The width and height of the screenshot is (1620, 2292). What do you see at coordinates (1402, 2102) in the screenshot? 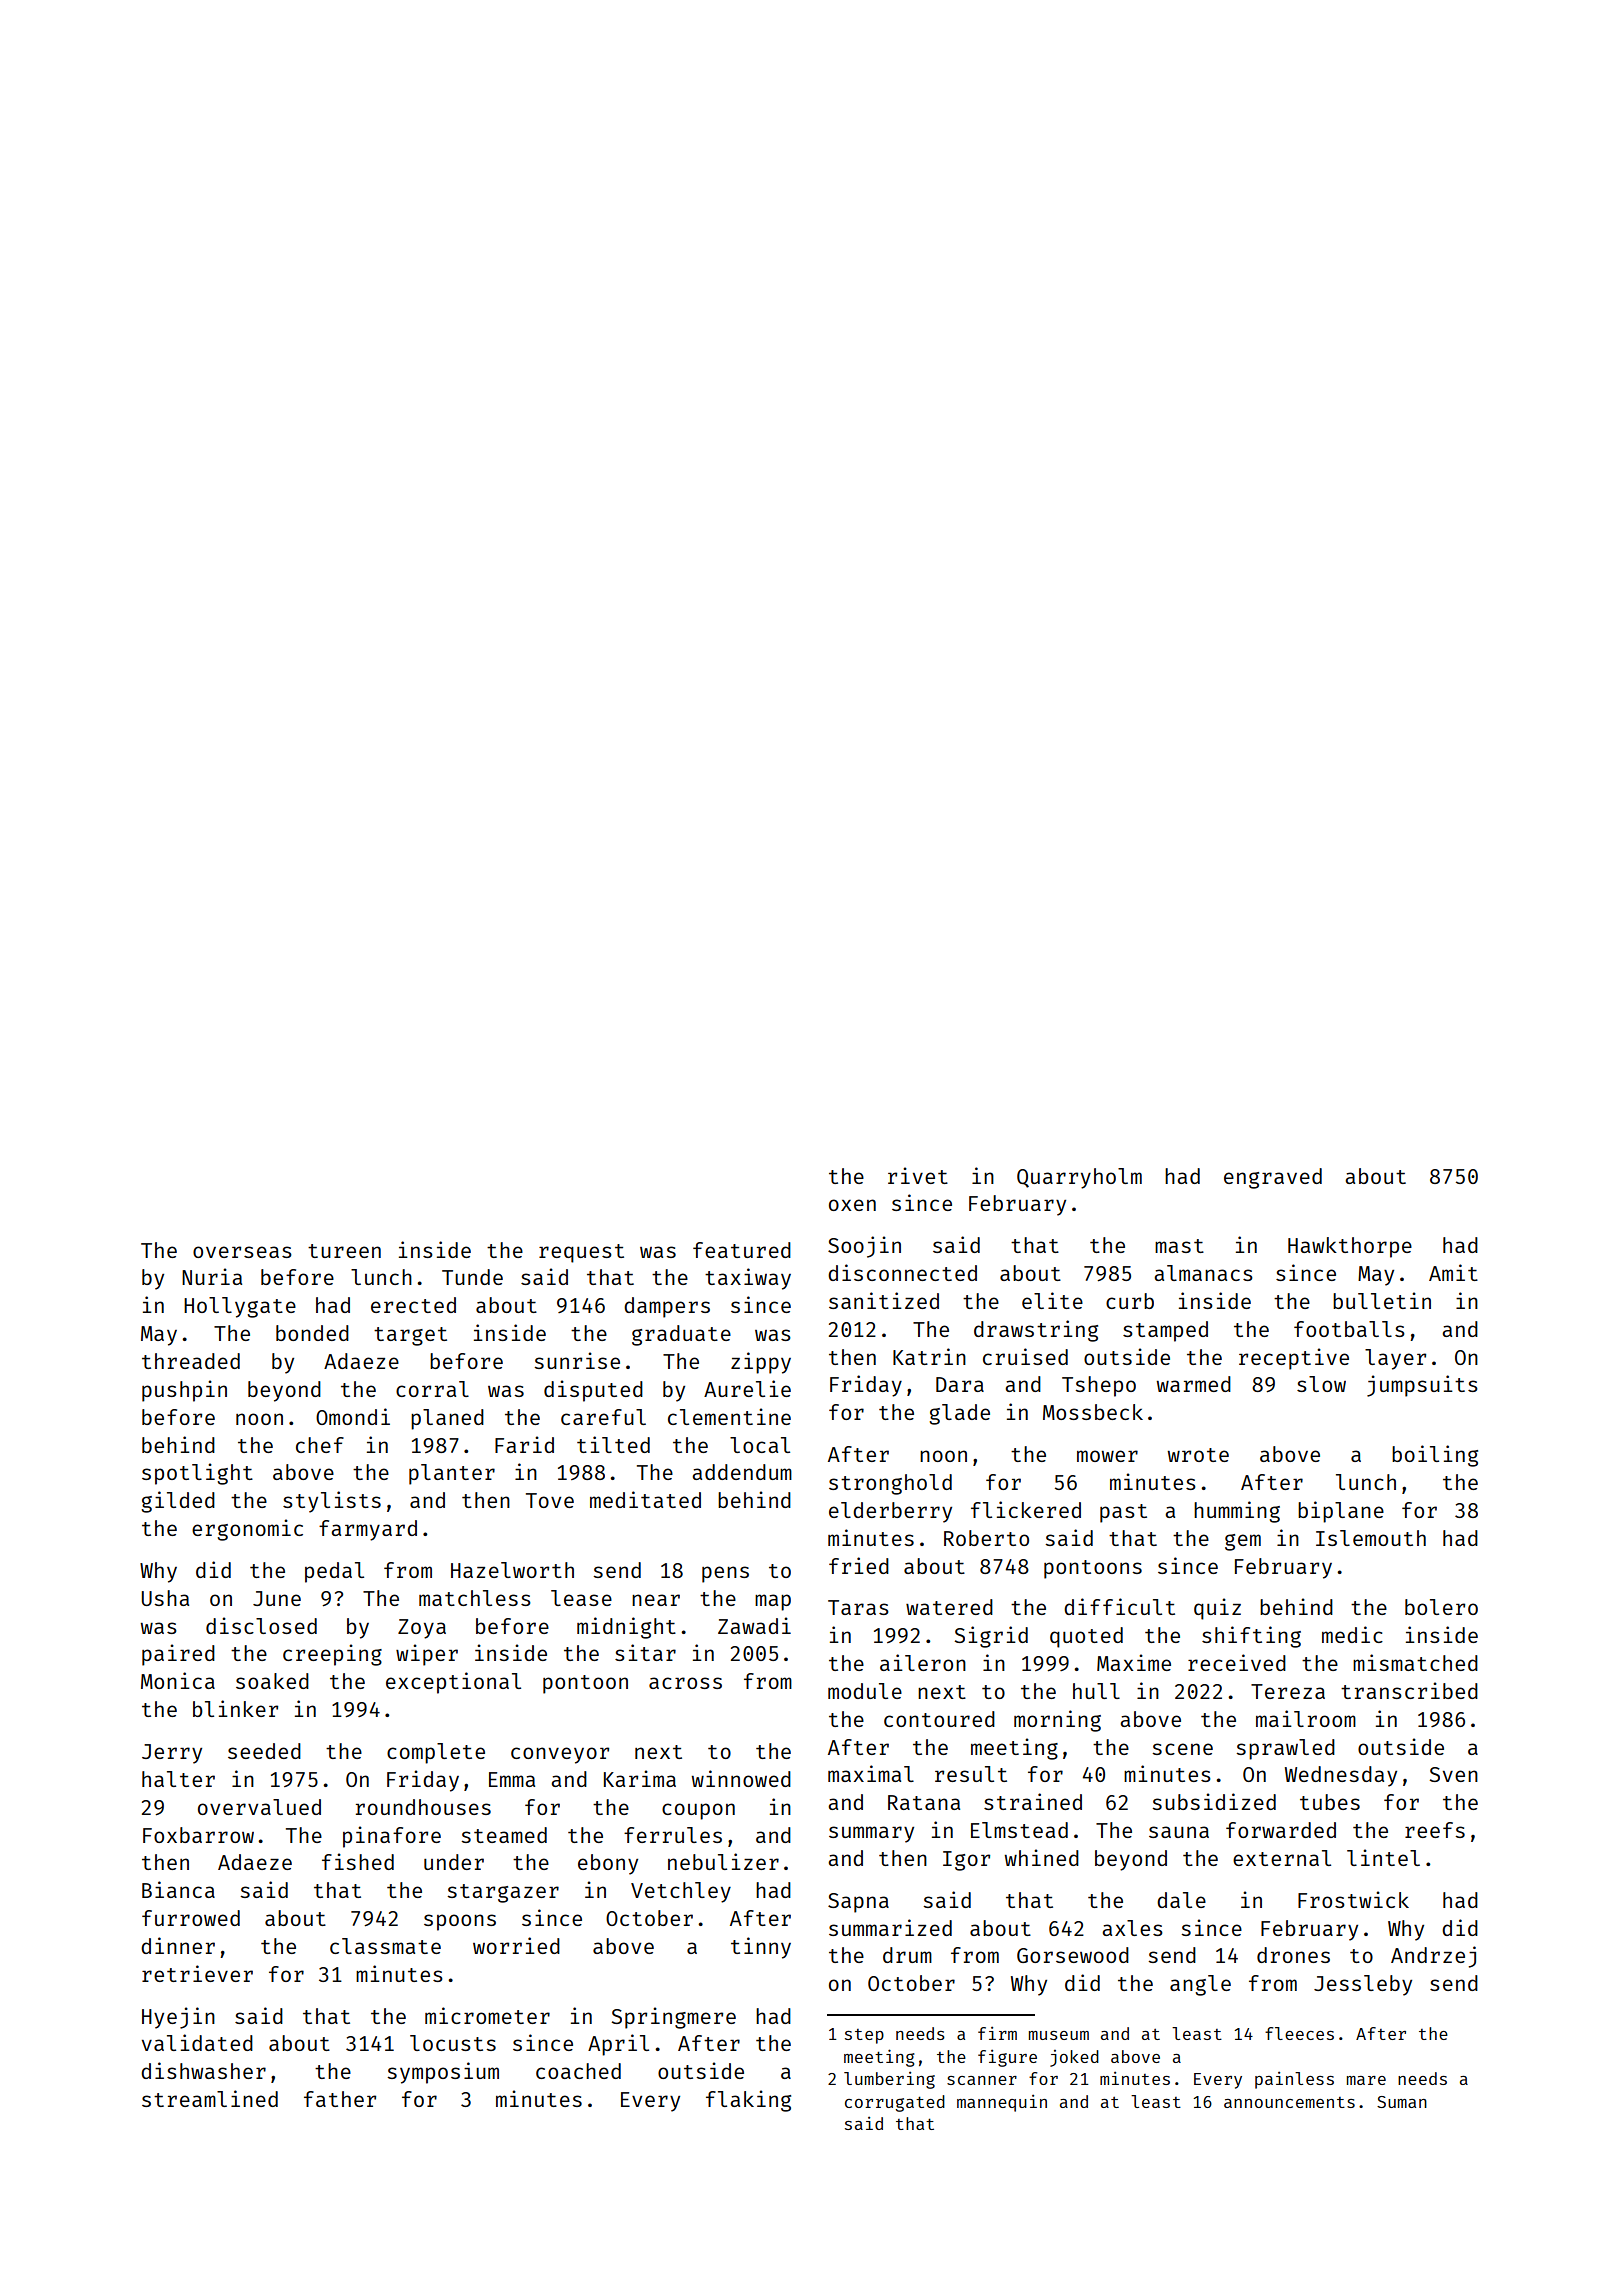
I see `Suman` at bounding box center [1402, 2102].
